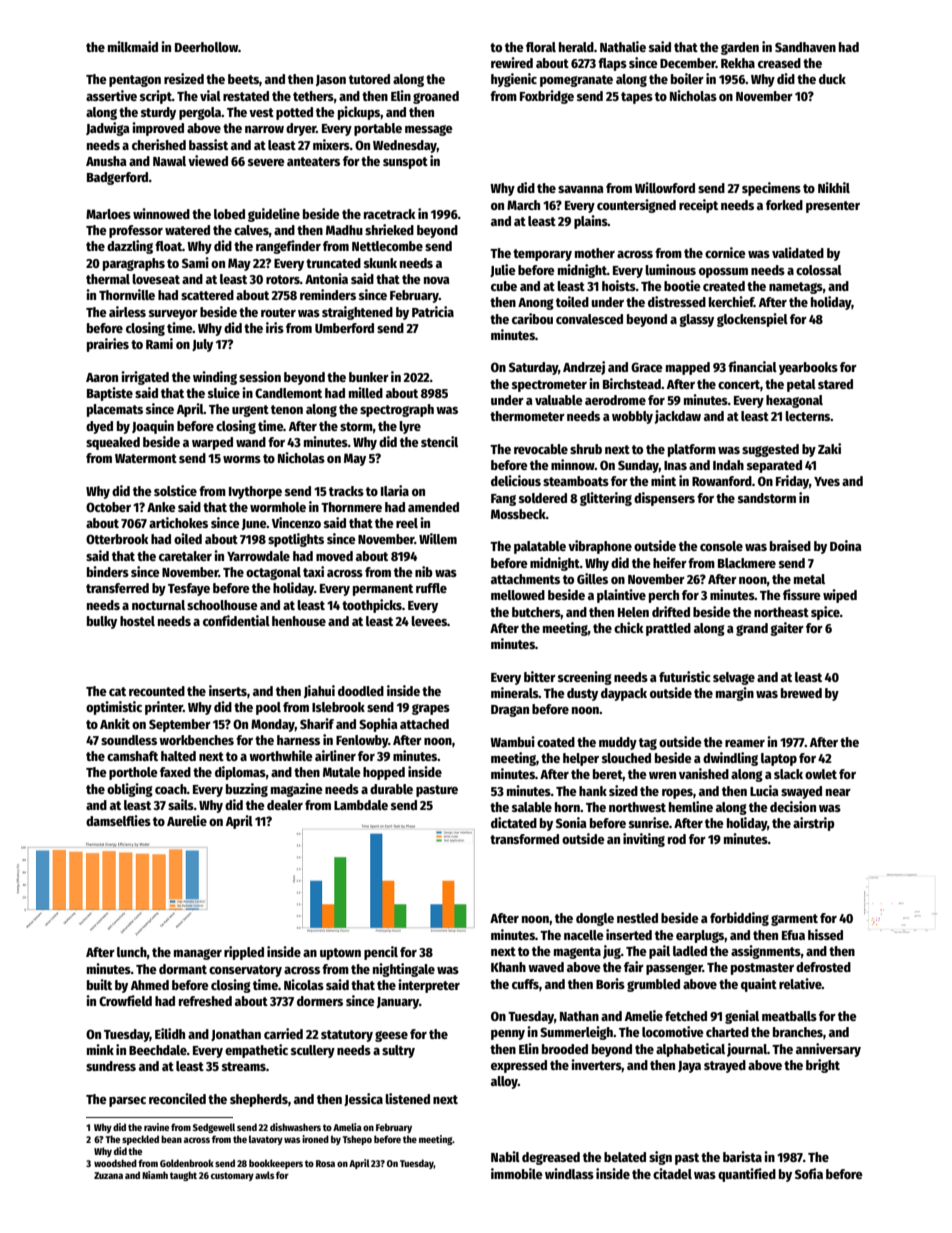 The width and height of the screenshot is (952, 1233). I want to click on calves, so click(251, 230).
